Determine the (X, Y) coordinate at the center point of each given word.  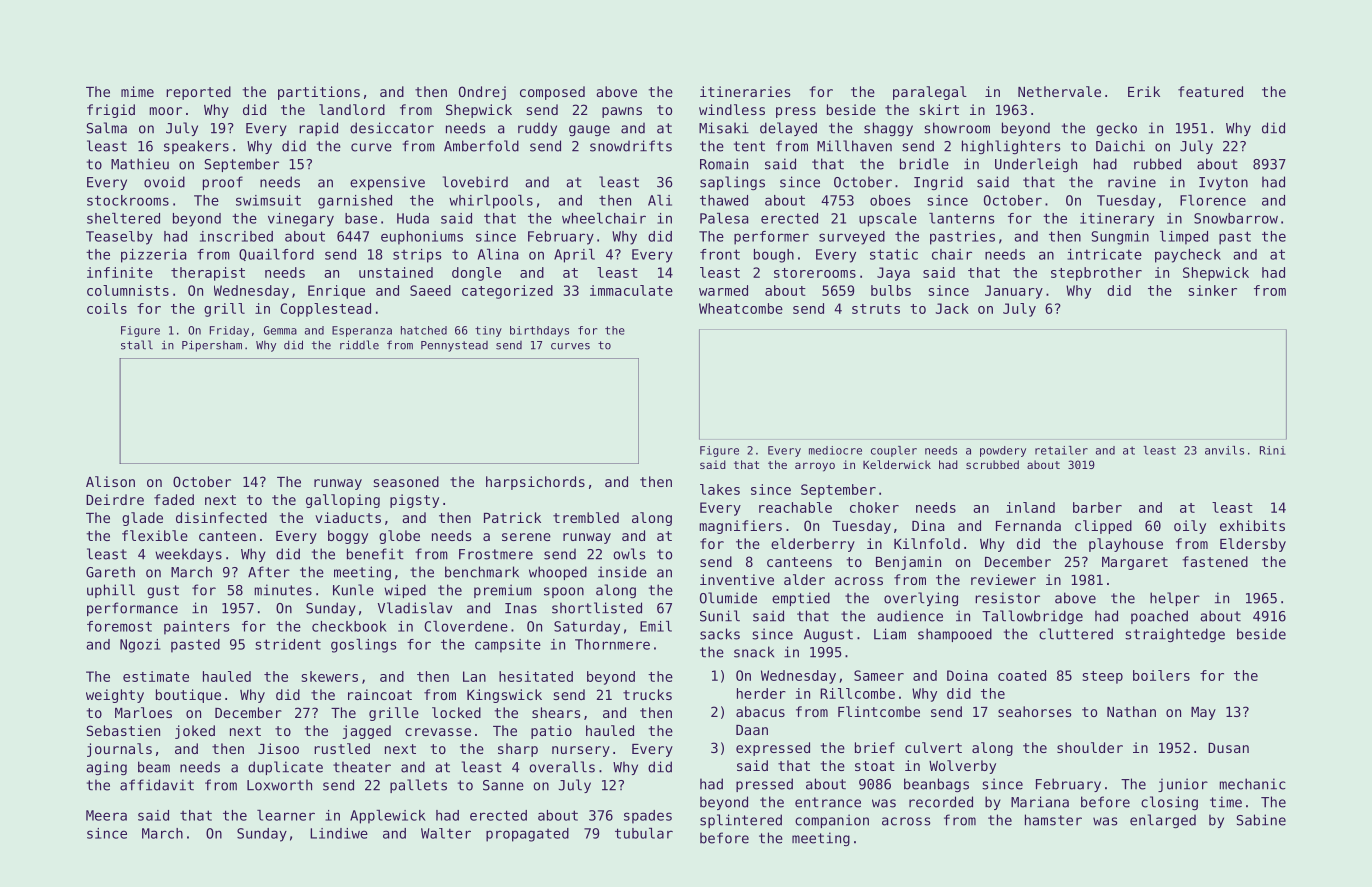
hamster (1053, 820)
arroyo (815, 467)
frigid (111, 111)
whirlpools (491, 202)
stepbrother (1096, 274)
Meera (106, 815)
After (269, 572)
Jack (952, 308)
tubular (644, 833)
